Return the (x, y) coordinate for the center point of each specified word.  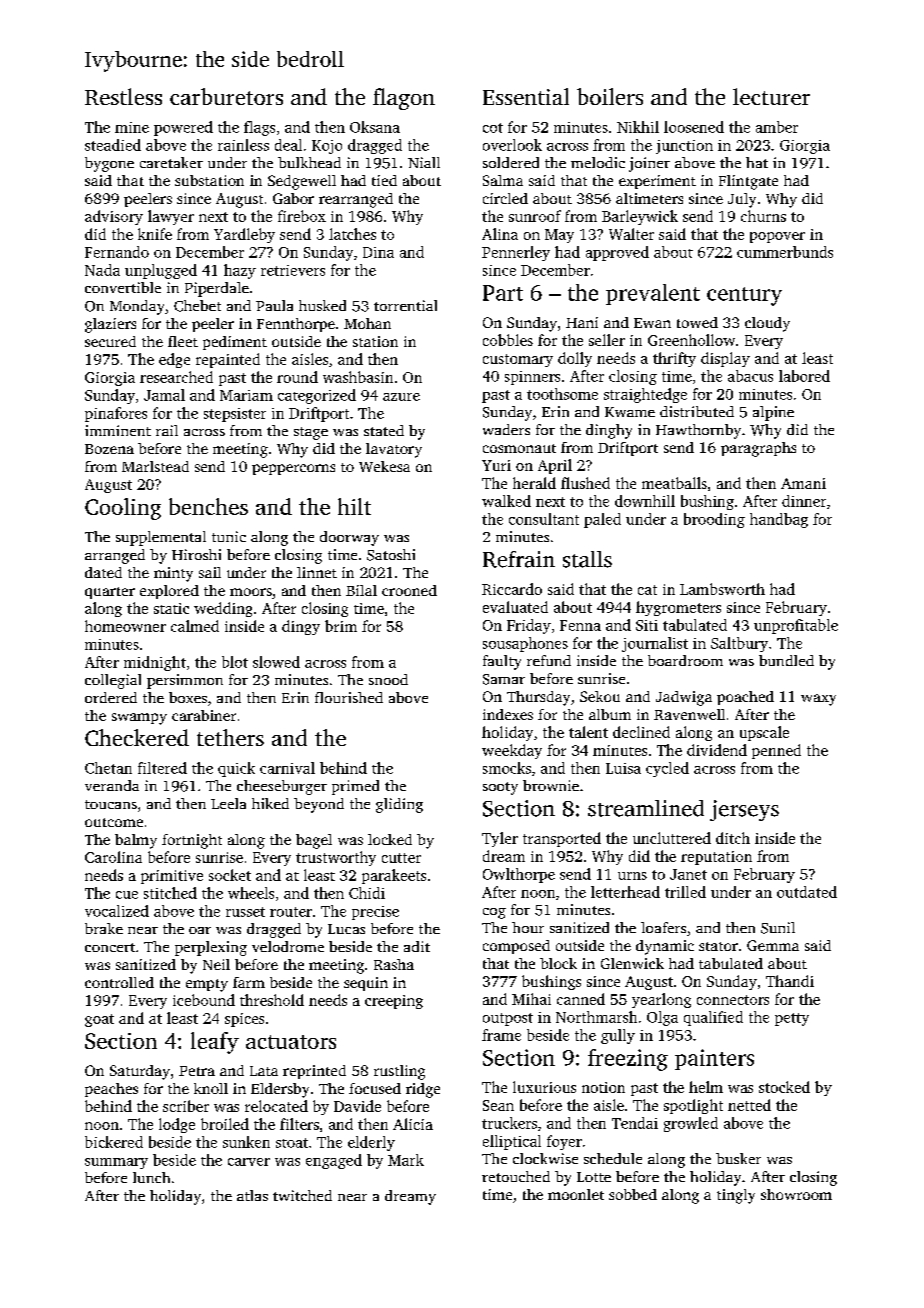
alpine (773, 413)
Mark (406, 1160)
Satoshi (391, 555)
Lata (264, 1071)
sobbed (633, 1194)
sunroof (535, 216)
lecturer (771, 96)
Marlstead (155, 466)
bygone (109, 164)
